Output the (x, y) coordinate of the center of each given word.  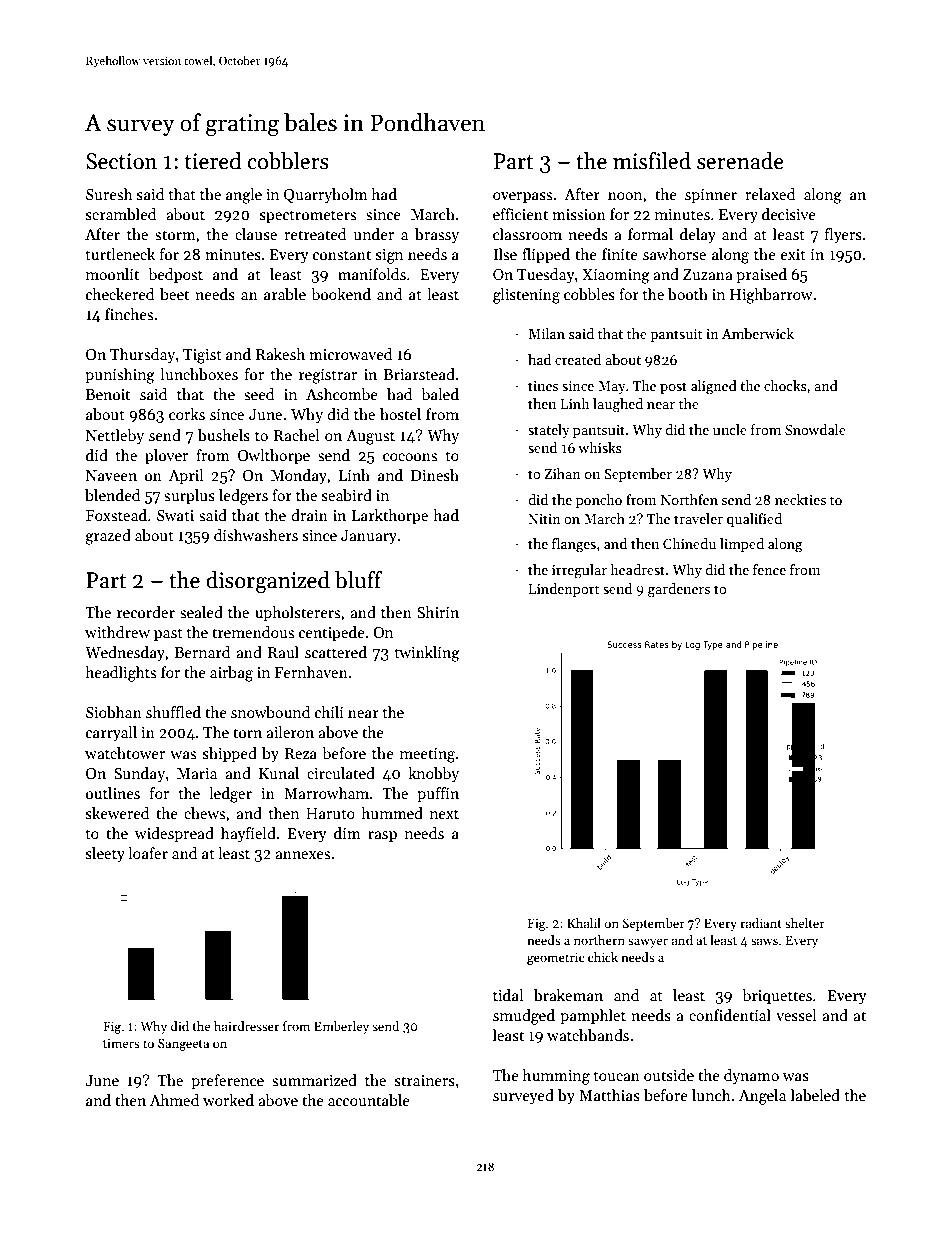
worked (228, 1100)
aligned (714, 387)
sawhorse (674, 254)
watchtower (125, 753)
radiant (761, 923)
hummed (392, 813)
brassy (437, 235)
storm (175, 235)
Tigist (202, 356)
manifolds (372, 274)
